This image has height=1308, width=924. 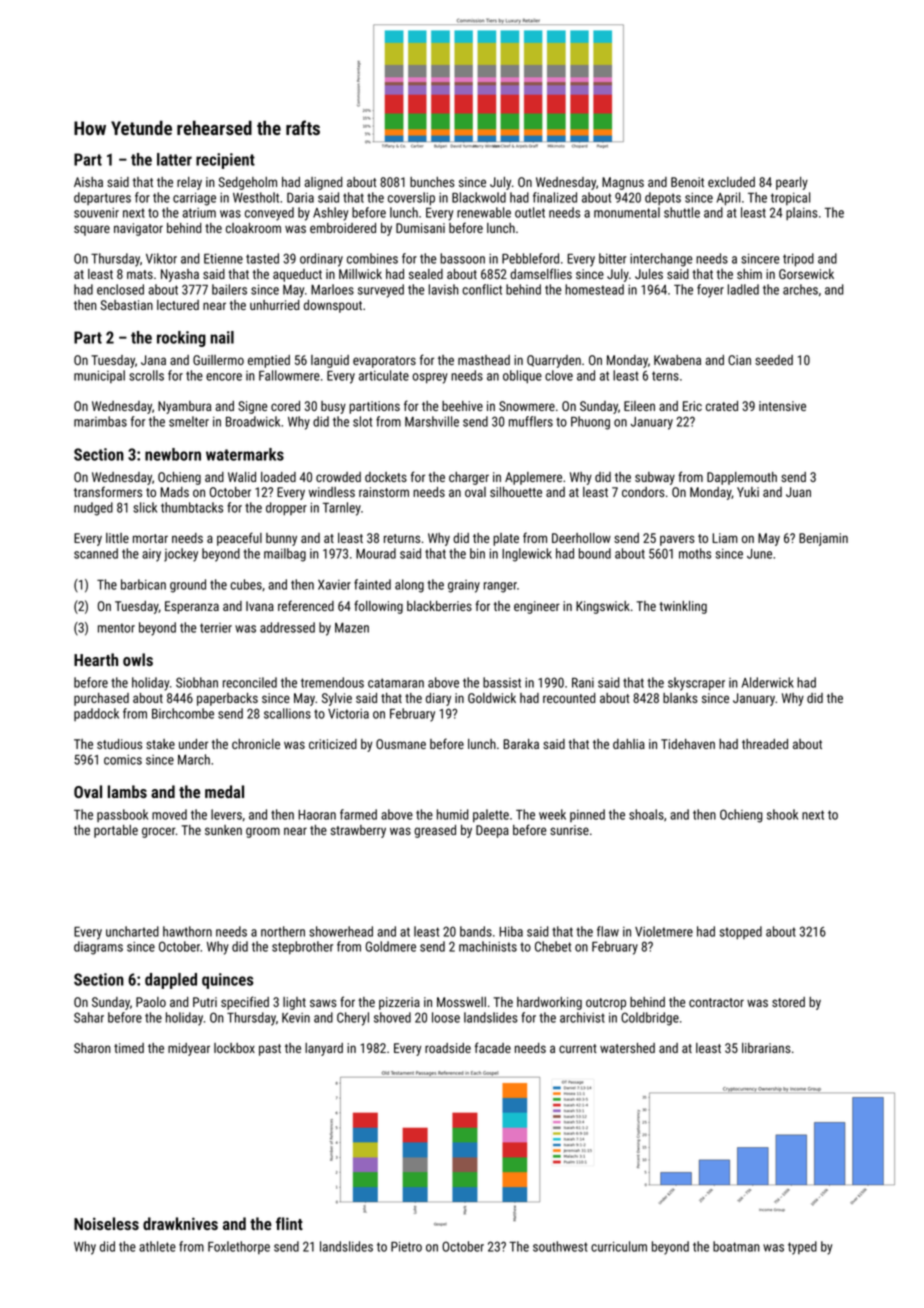 I want to click on Foxlethorpe, so click(x=239, y=1247).
